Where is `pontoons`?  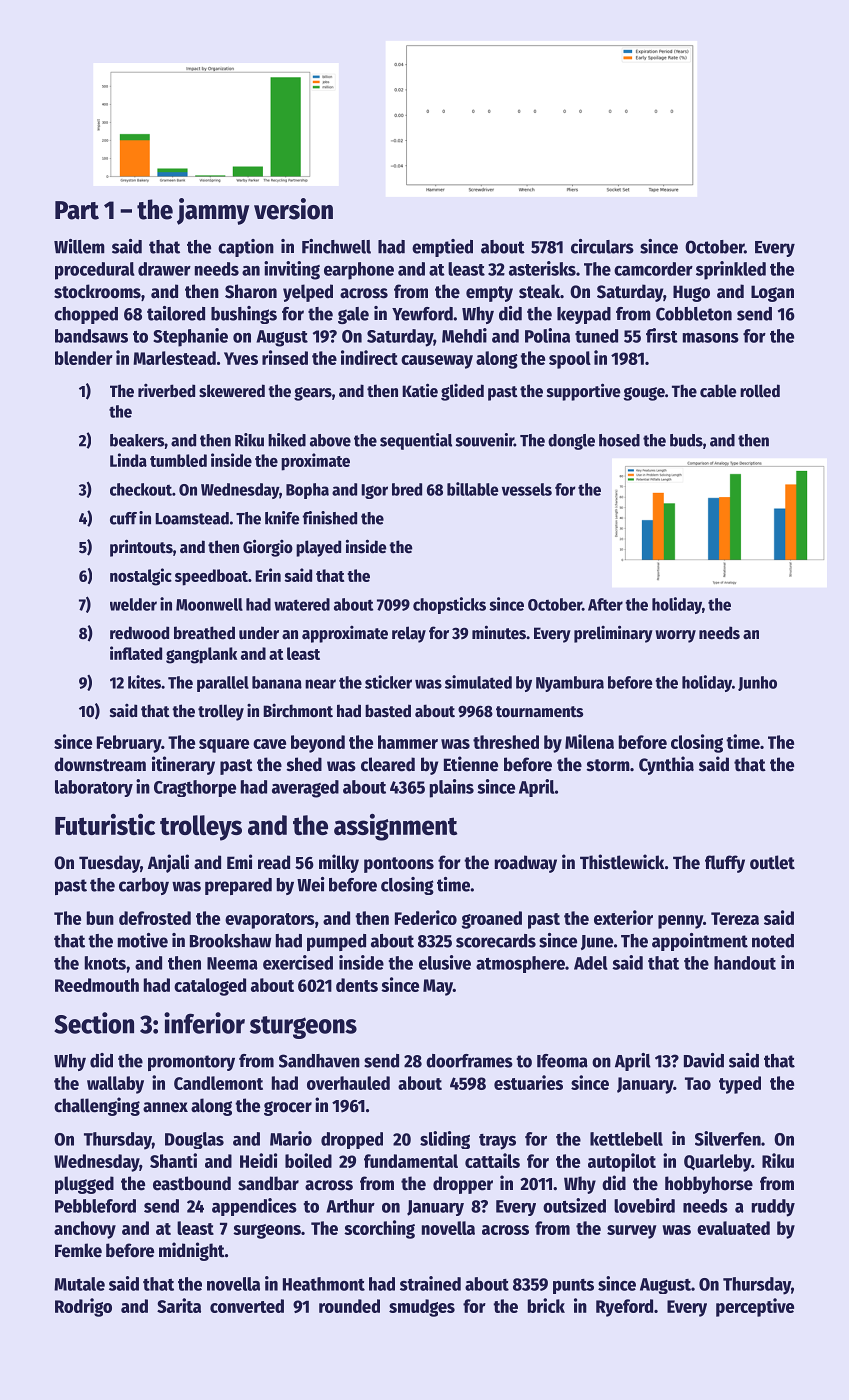
pontoons is located at coordinates (399, 865).
